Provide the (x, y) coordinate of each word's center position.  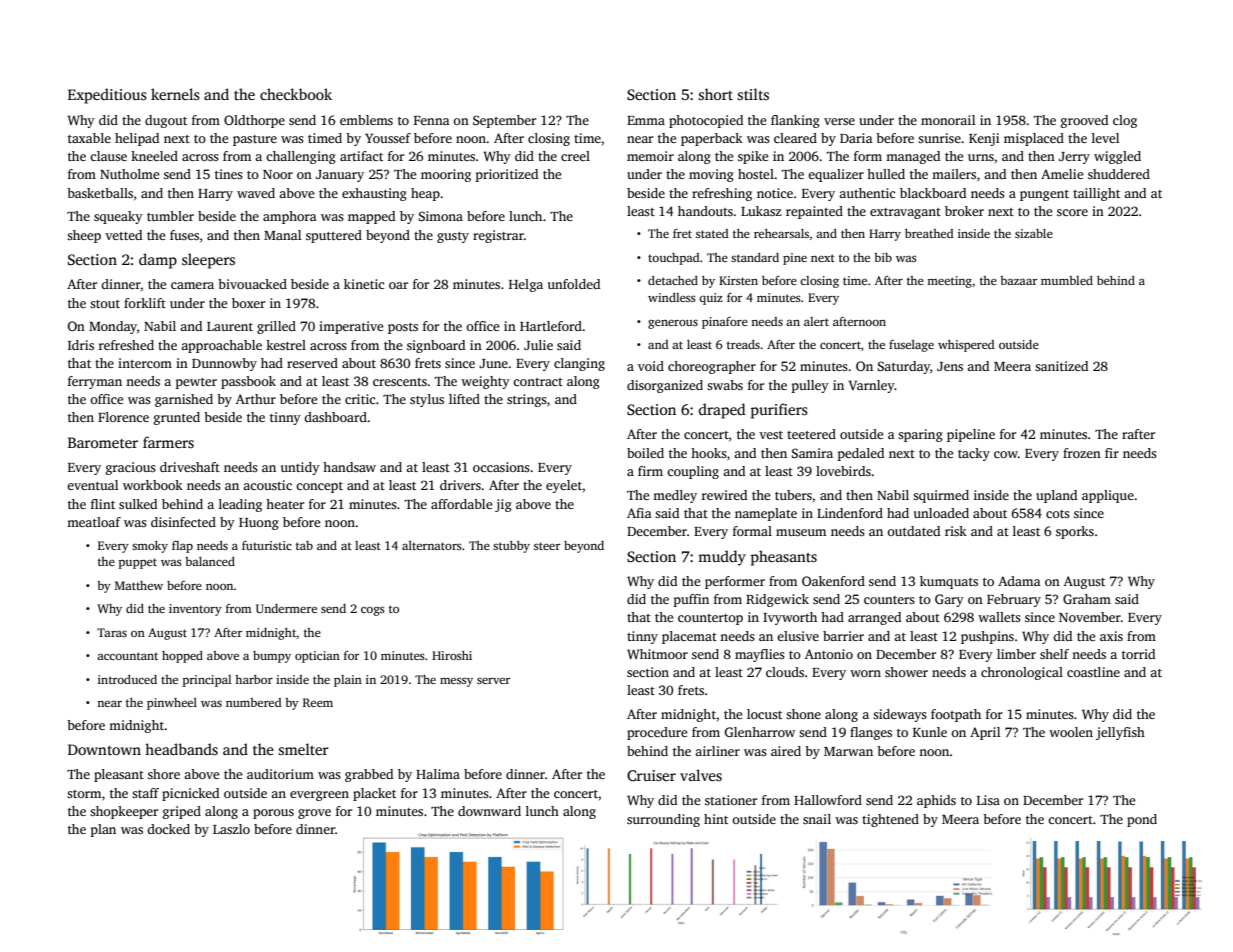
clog (1125, 121)
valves (701, 775)
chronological (1022, 673)
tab (304, 545)
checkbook (296, 94)
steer (547, 546)
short (716, 94)
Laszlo (231, 829)
